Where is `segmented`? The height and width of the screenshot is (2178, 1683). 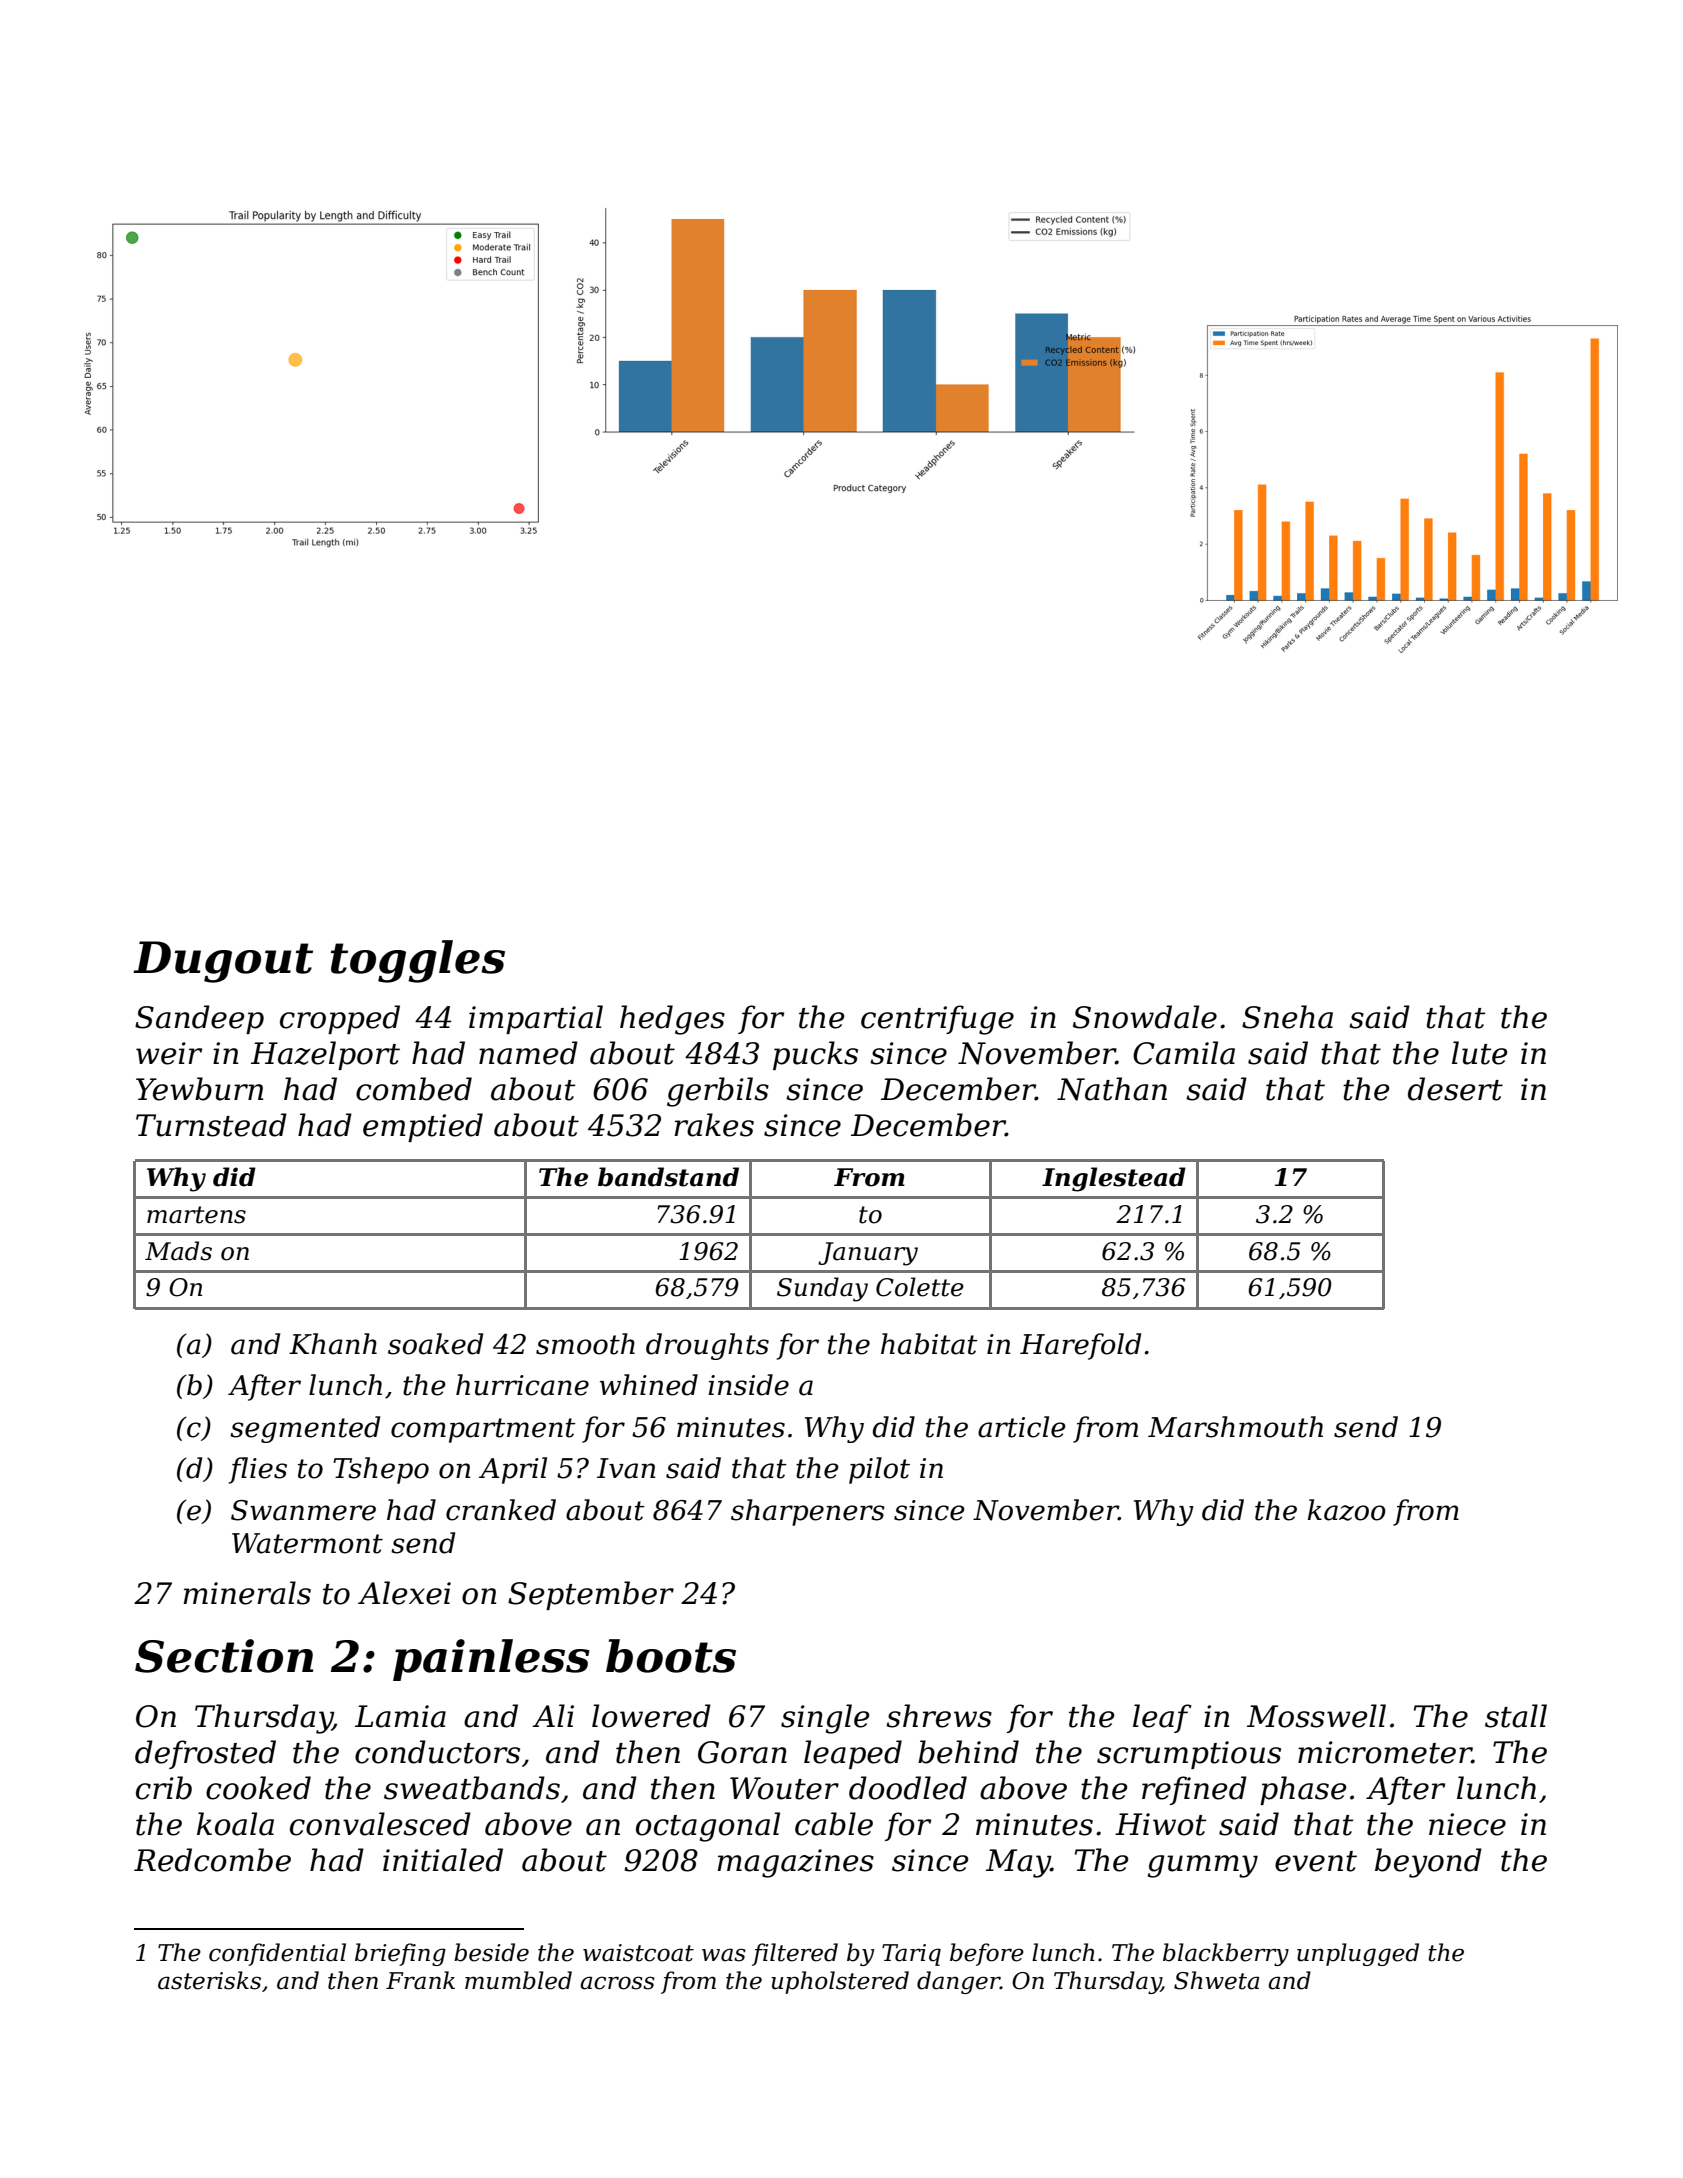
segmented is located at coordinates (305, 1429).
